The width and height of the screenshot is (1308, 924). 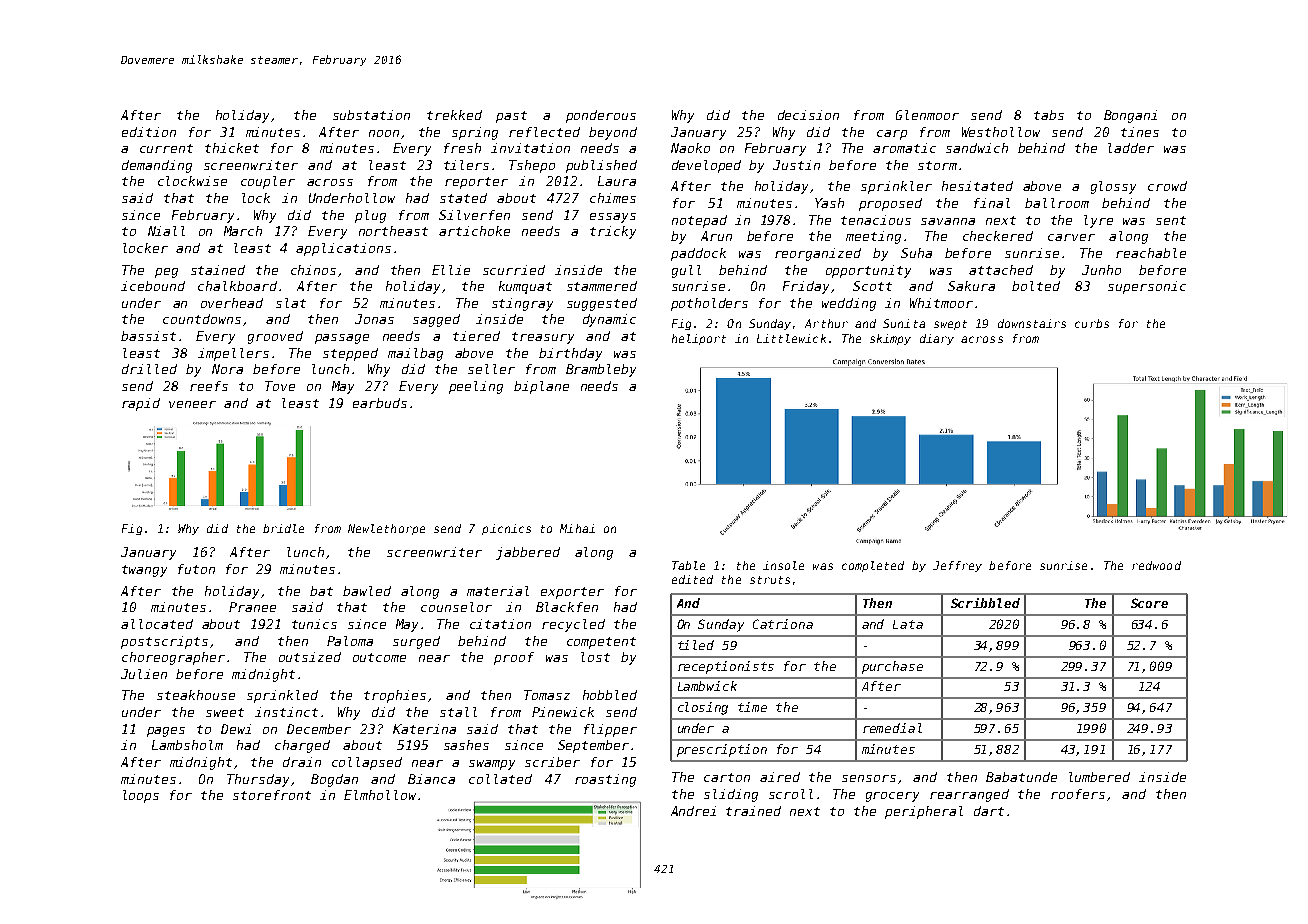 I want to click on substation, so click(x=371, y=115).
